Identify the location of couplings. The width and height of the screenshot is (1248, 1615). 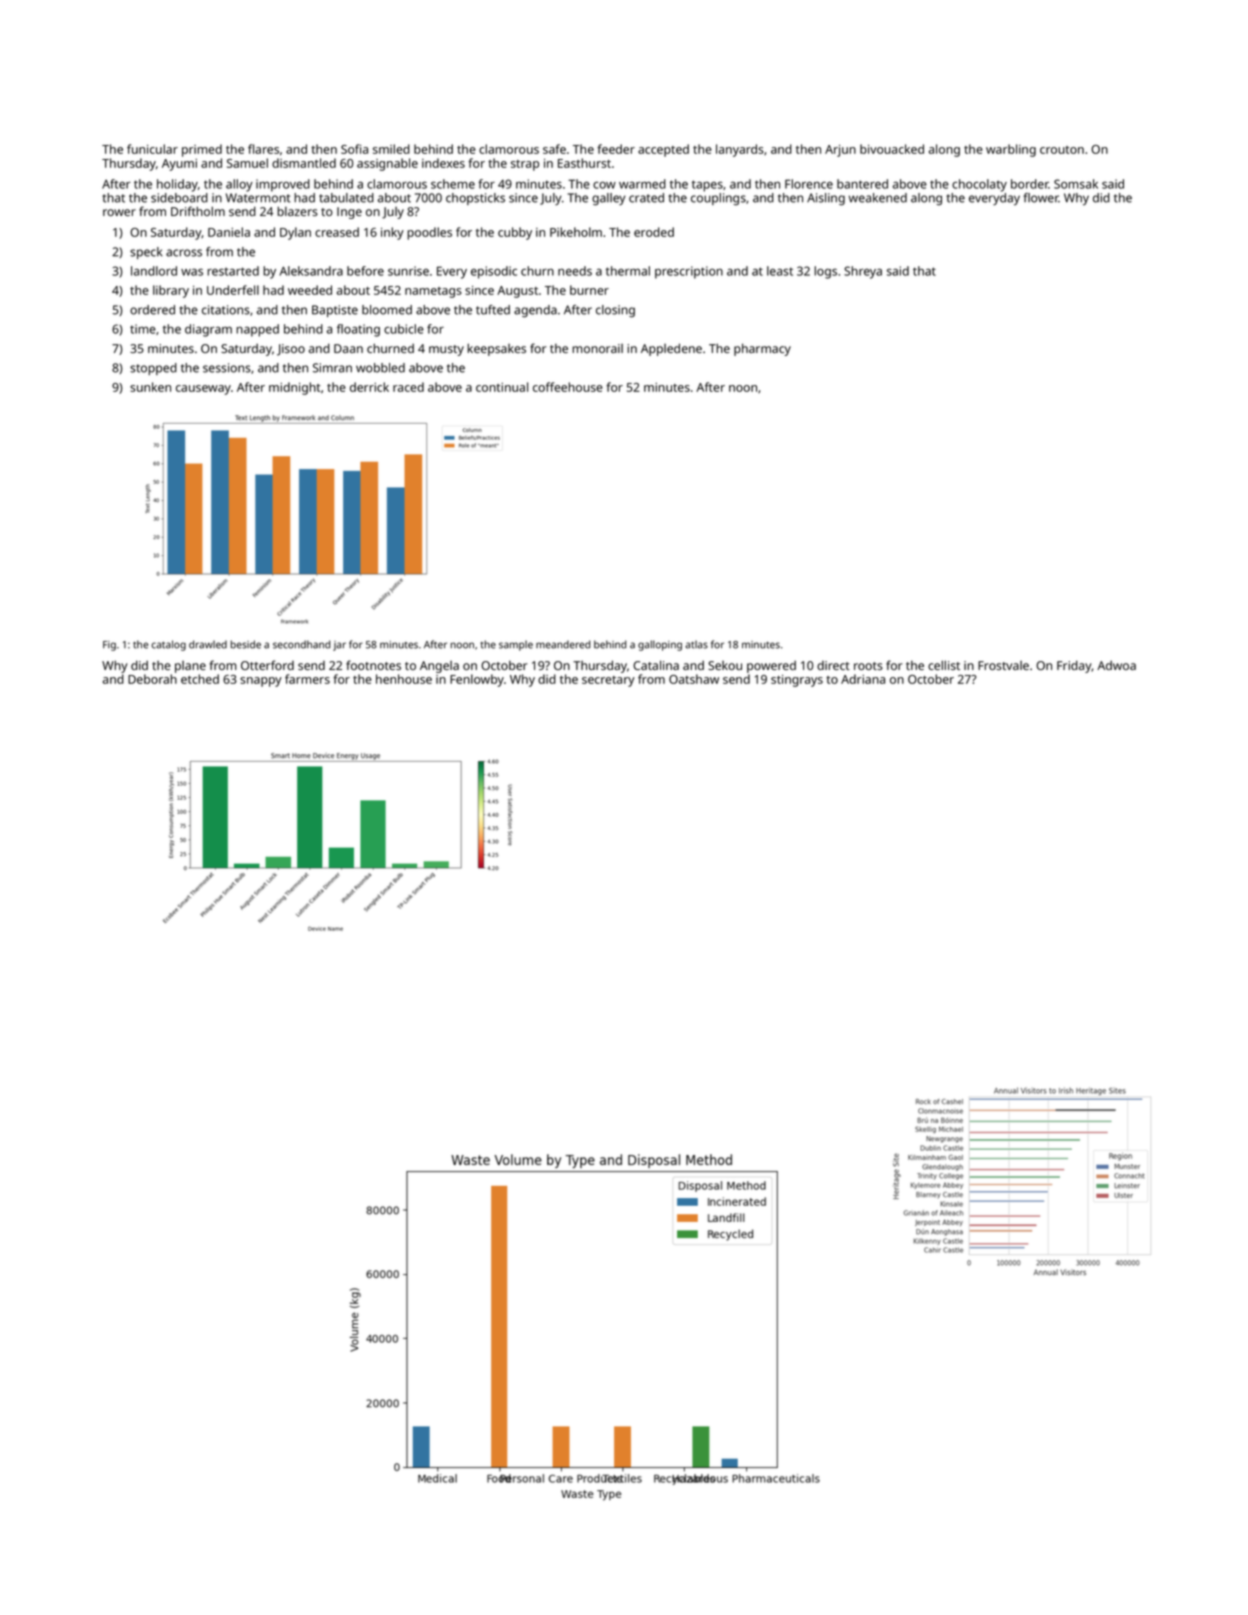
(718, 199).
